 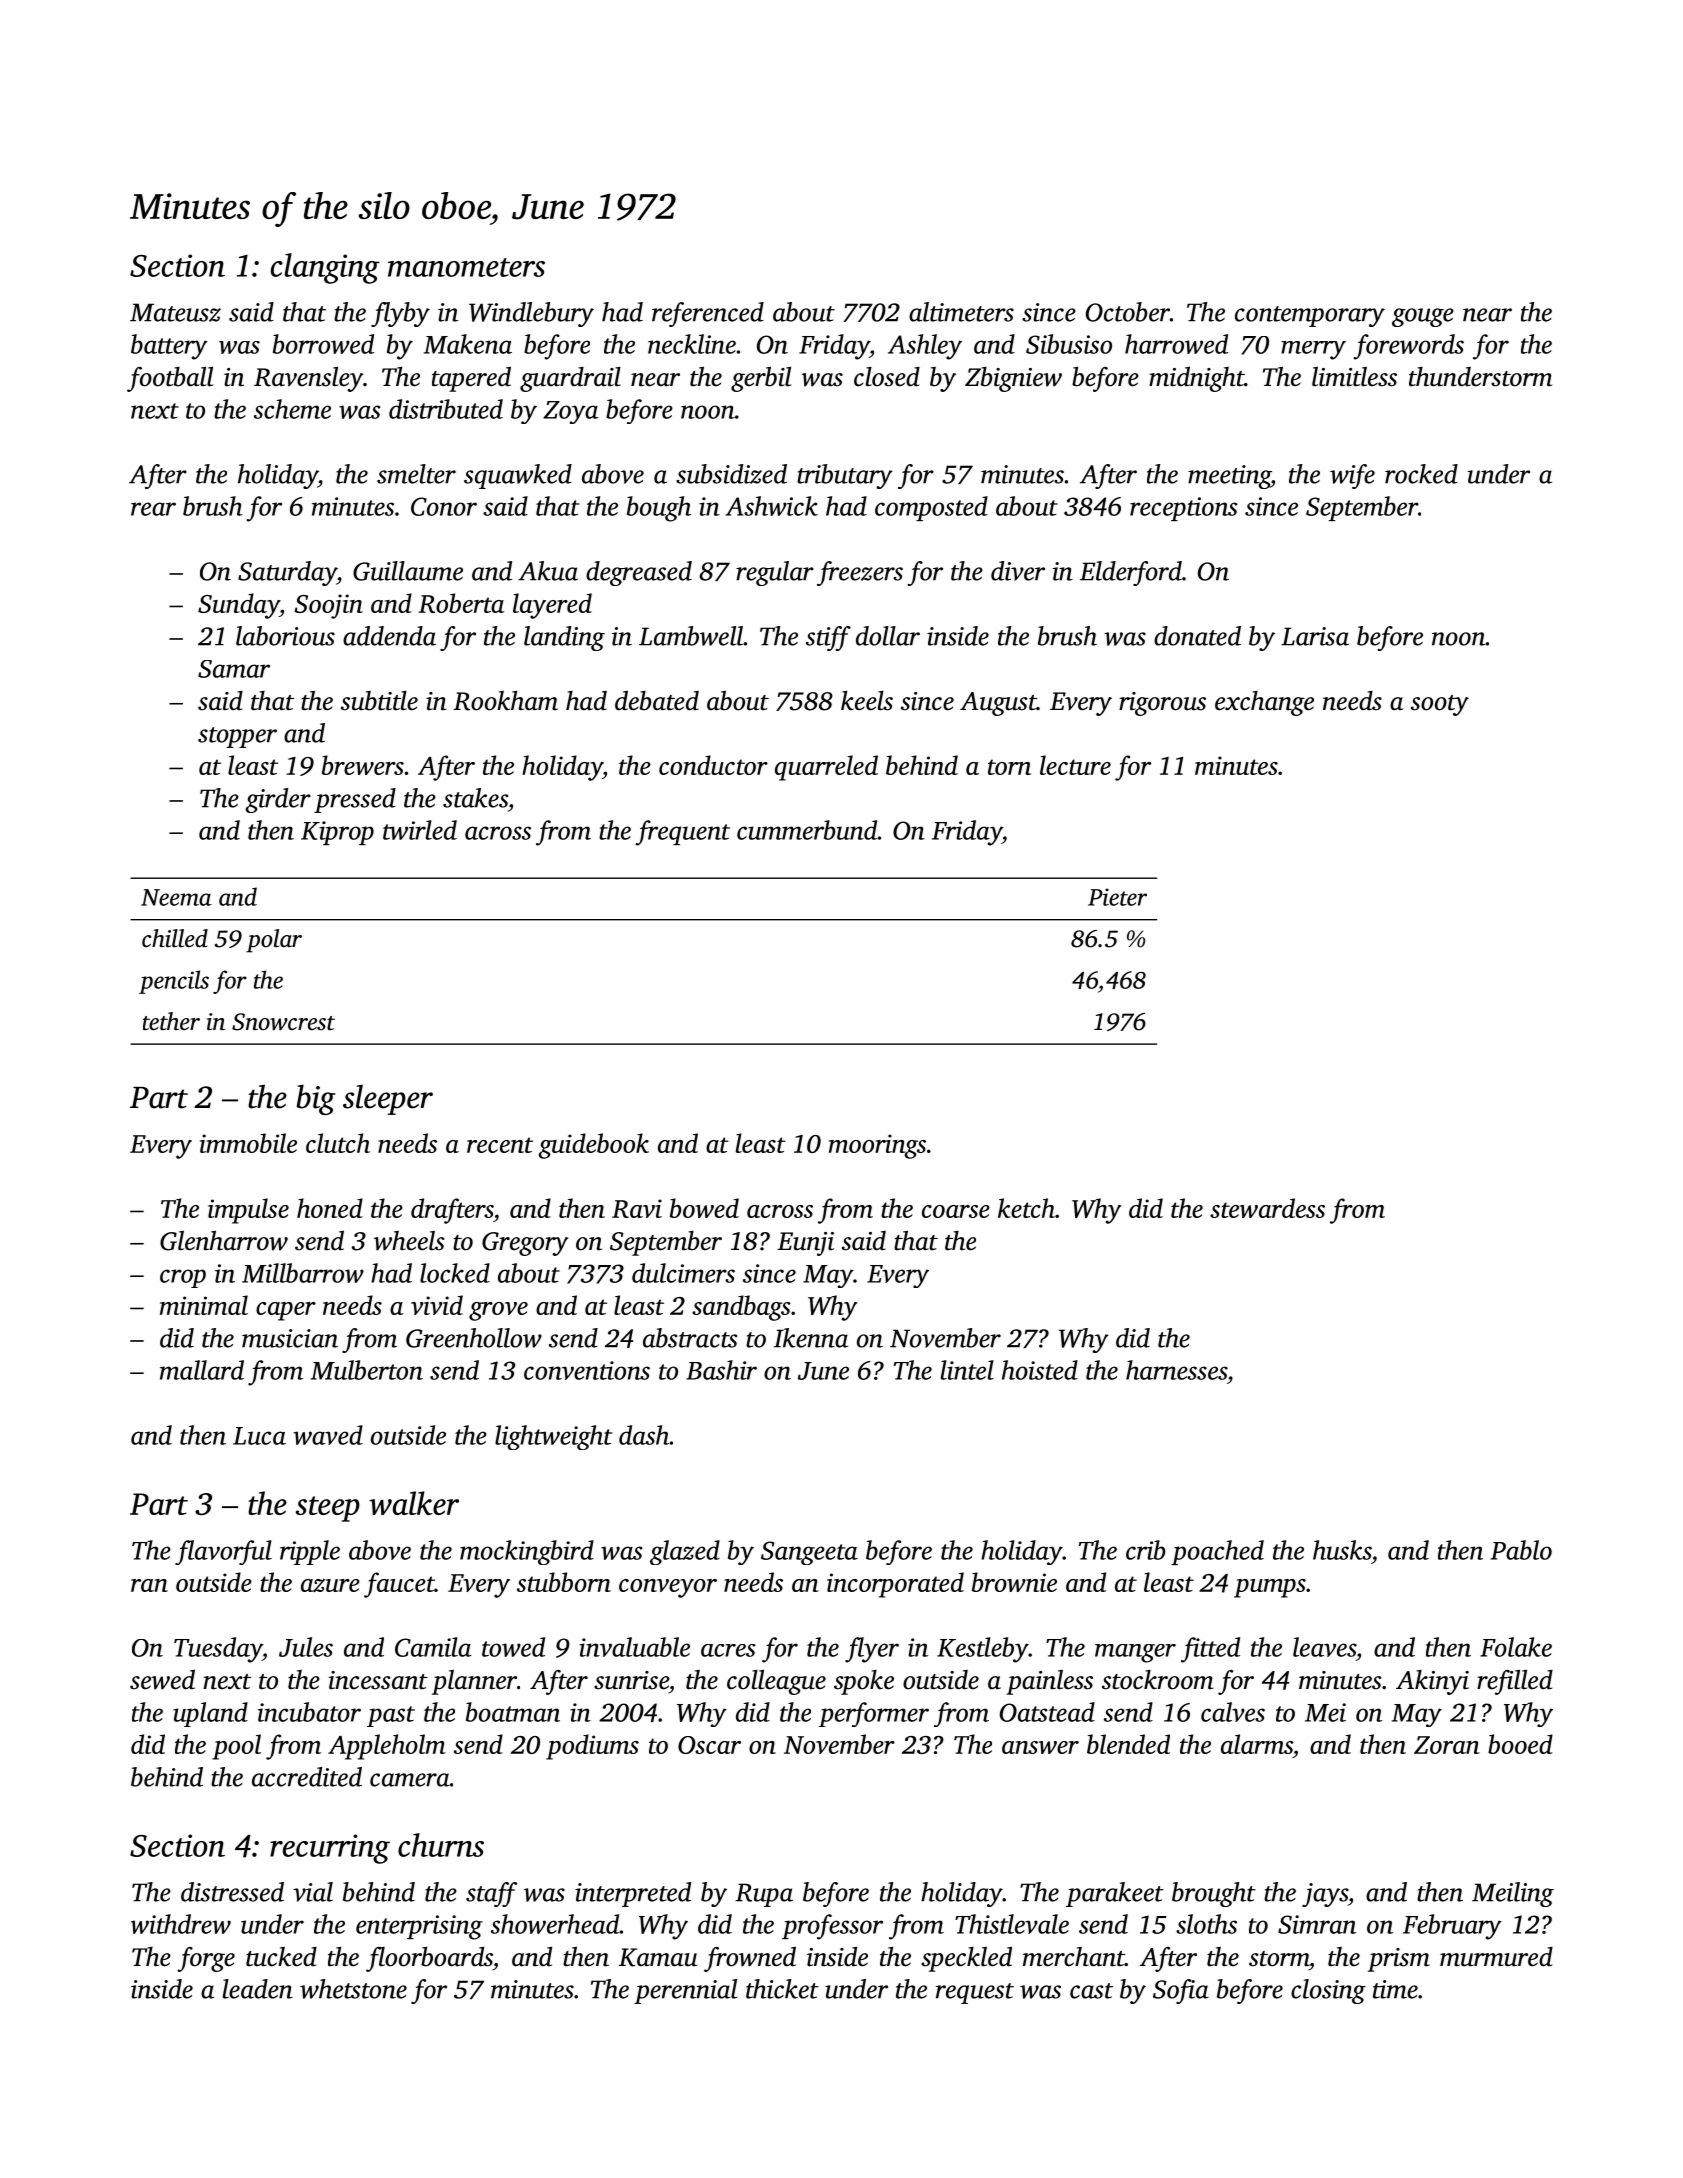 What do you see at coordinates (826, 768) in the image?
I see `quarreled` at bounding box center [826, 768].
